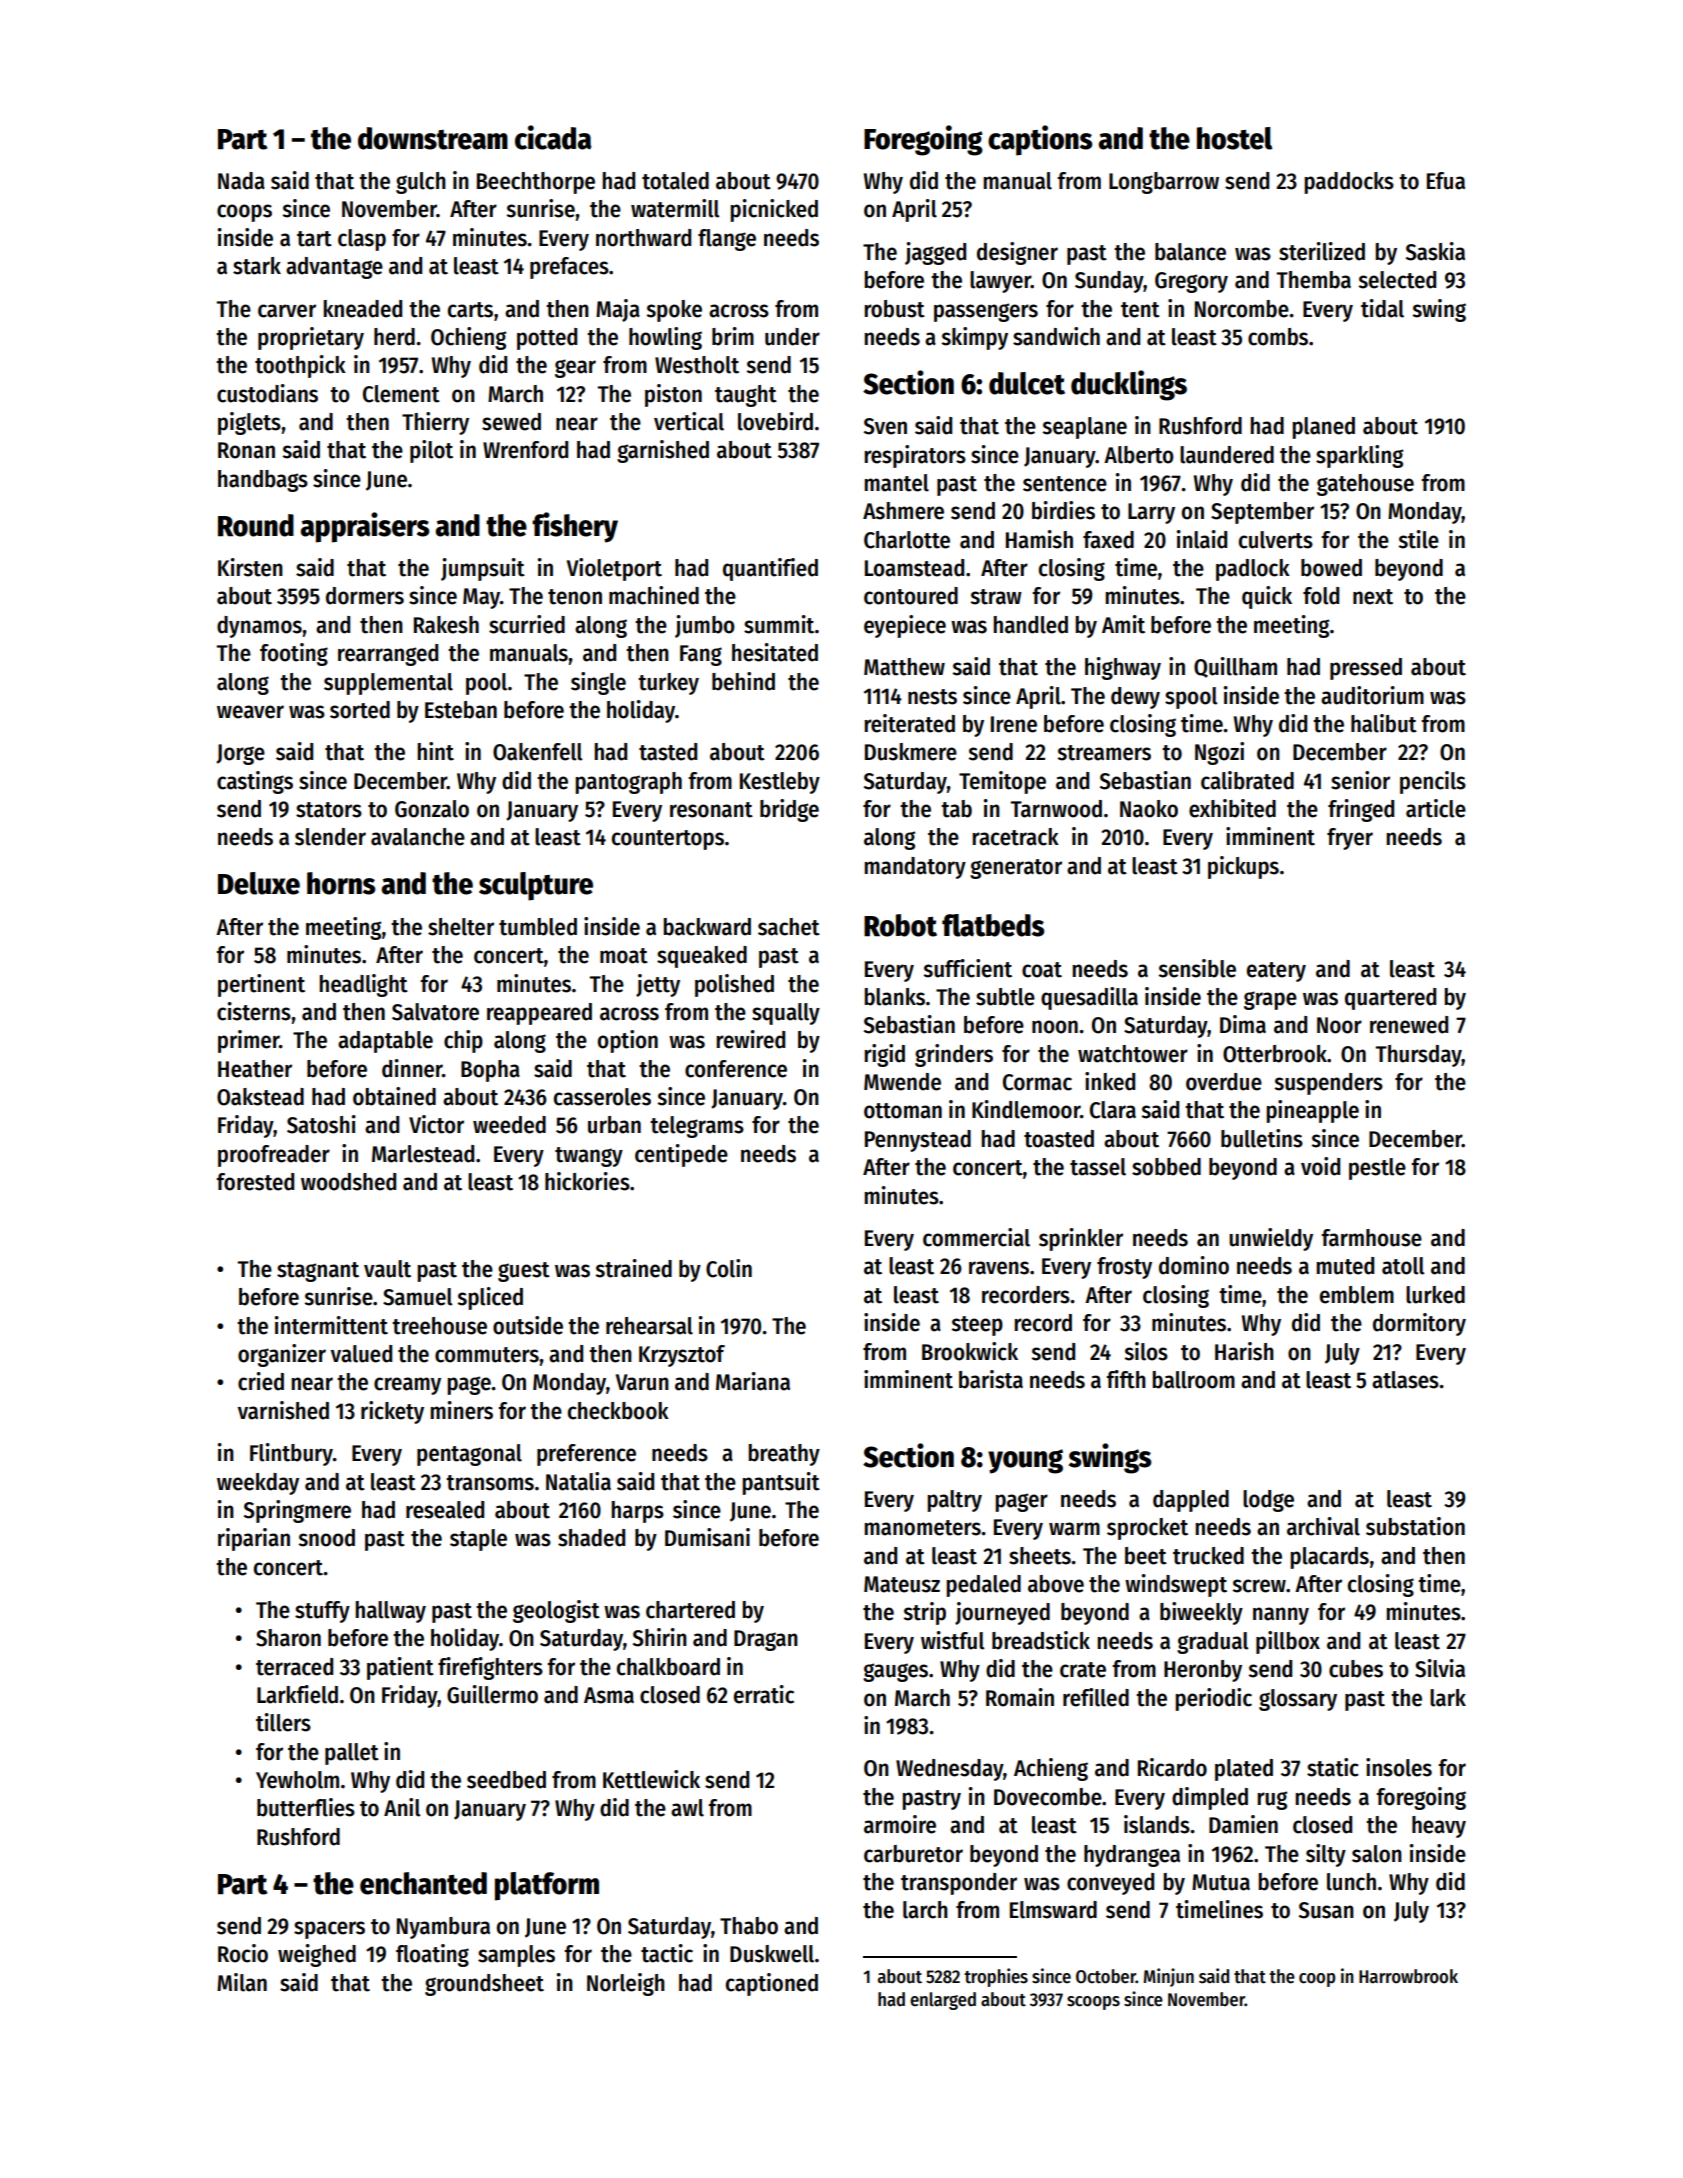 The height and width of the image is (2178, 1683). Describe the element at coordinates (241, 181) in the image. I see `Nada` at that location.
